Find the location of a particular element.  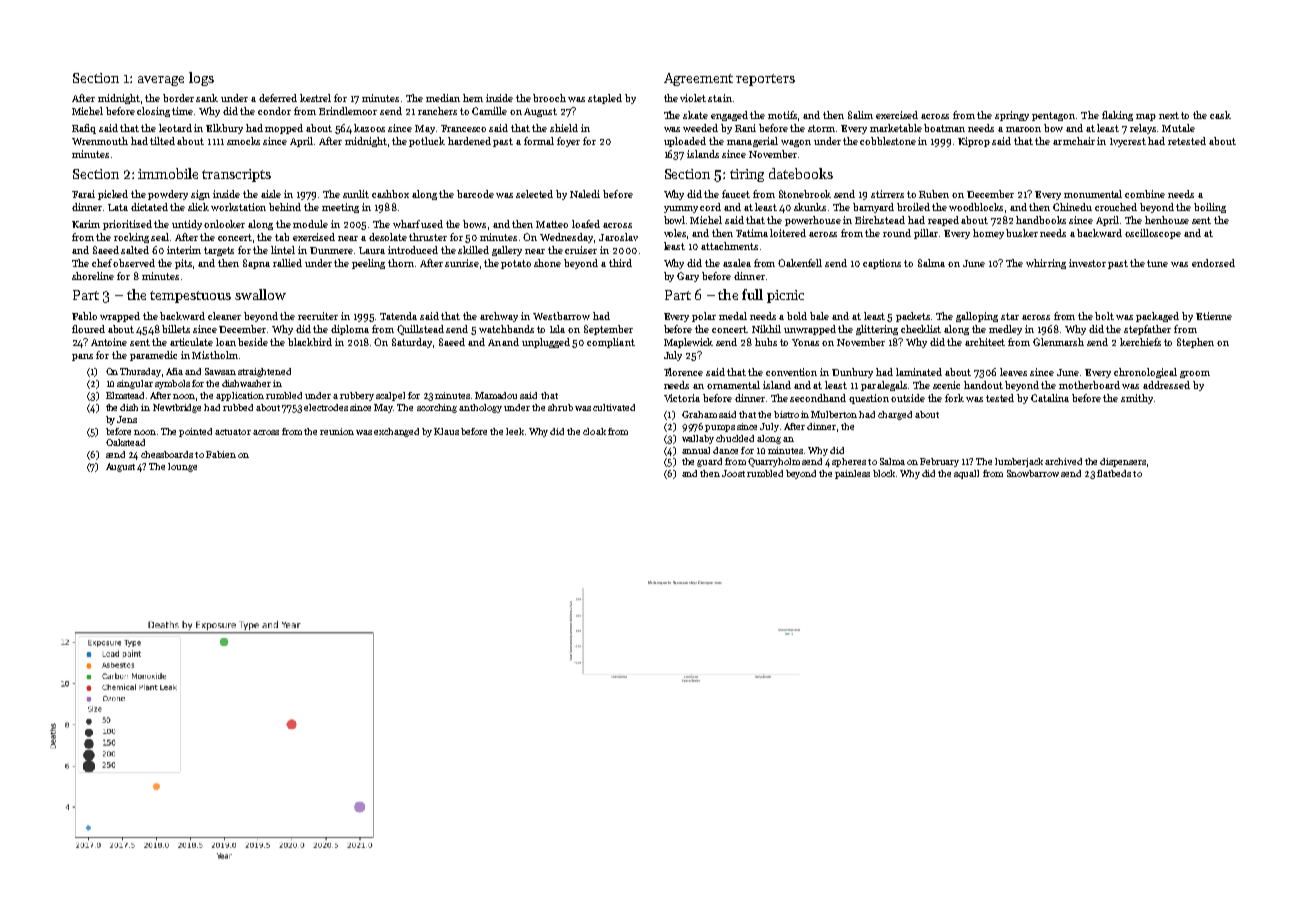

rocking is located at coordinates (131, 238).
